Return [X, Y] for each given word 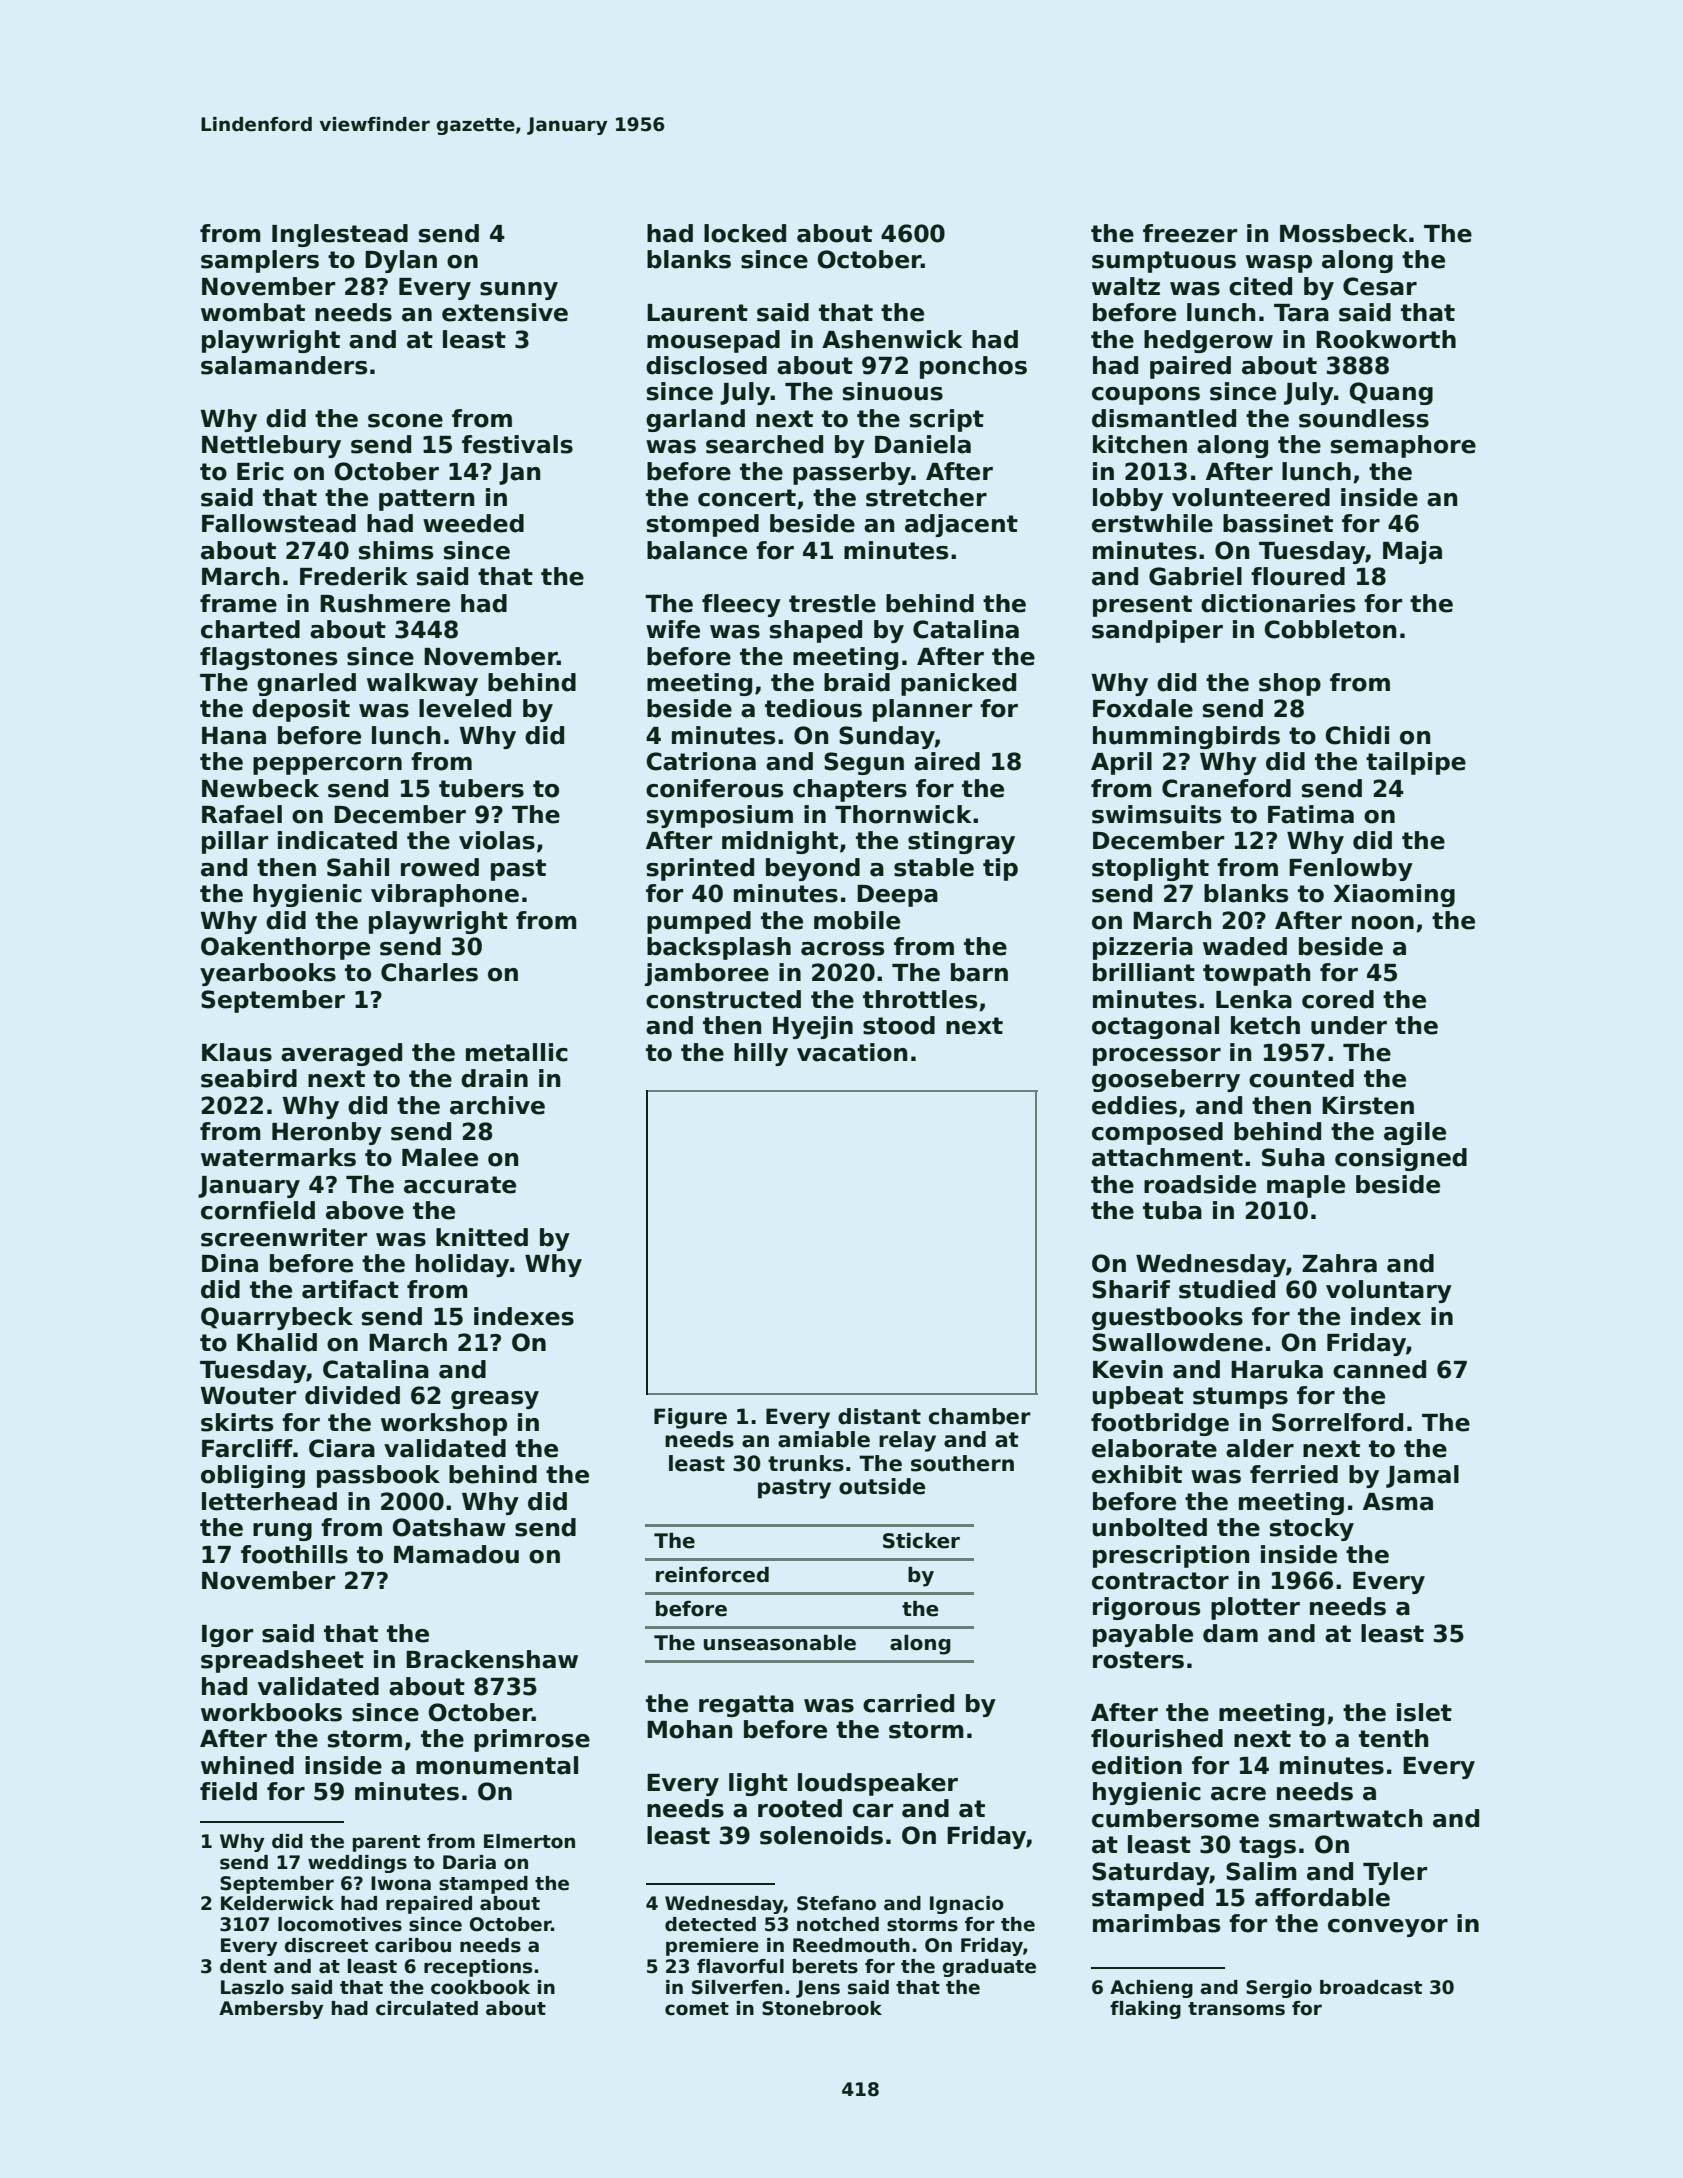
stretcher [926, 497]
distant [879, 1416]
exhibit [1137, 1474]
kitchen [1140, 444]
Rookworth [1386, 339]
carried [908, 1703]
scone [405, 421]
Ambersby [271, 2010]
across [842, 949]
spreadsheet [282, 1661]
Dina [230, 1263]
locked [745, 233]
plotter [1255, 1608]
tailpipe [1416, 763]
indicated [337, 840]
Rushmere [385, 603]
